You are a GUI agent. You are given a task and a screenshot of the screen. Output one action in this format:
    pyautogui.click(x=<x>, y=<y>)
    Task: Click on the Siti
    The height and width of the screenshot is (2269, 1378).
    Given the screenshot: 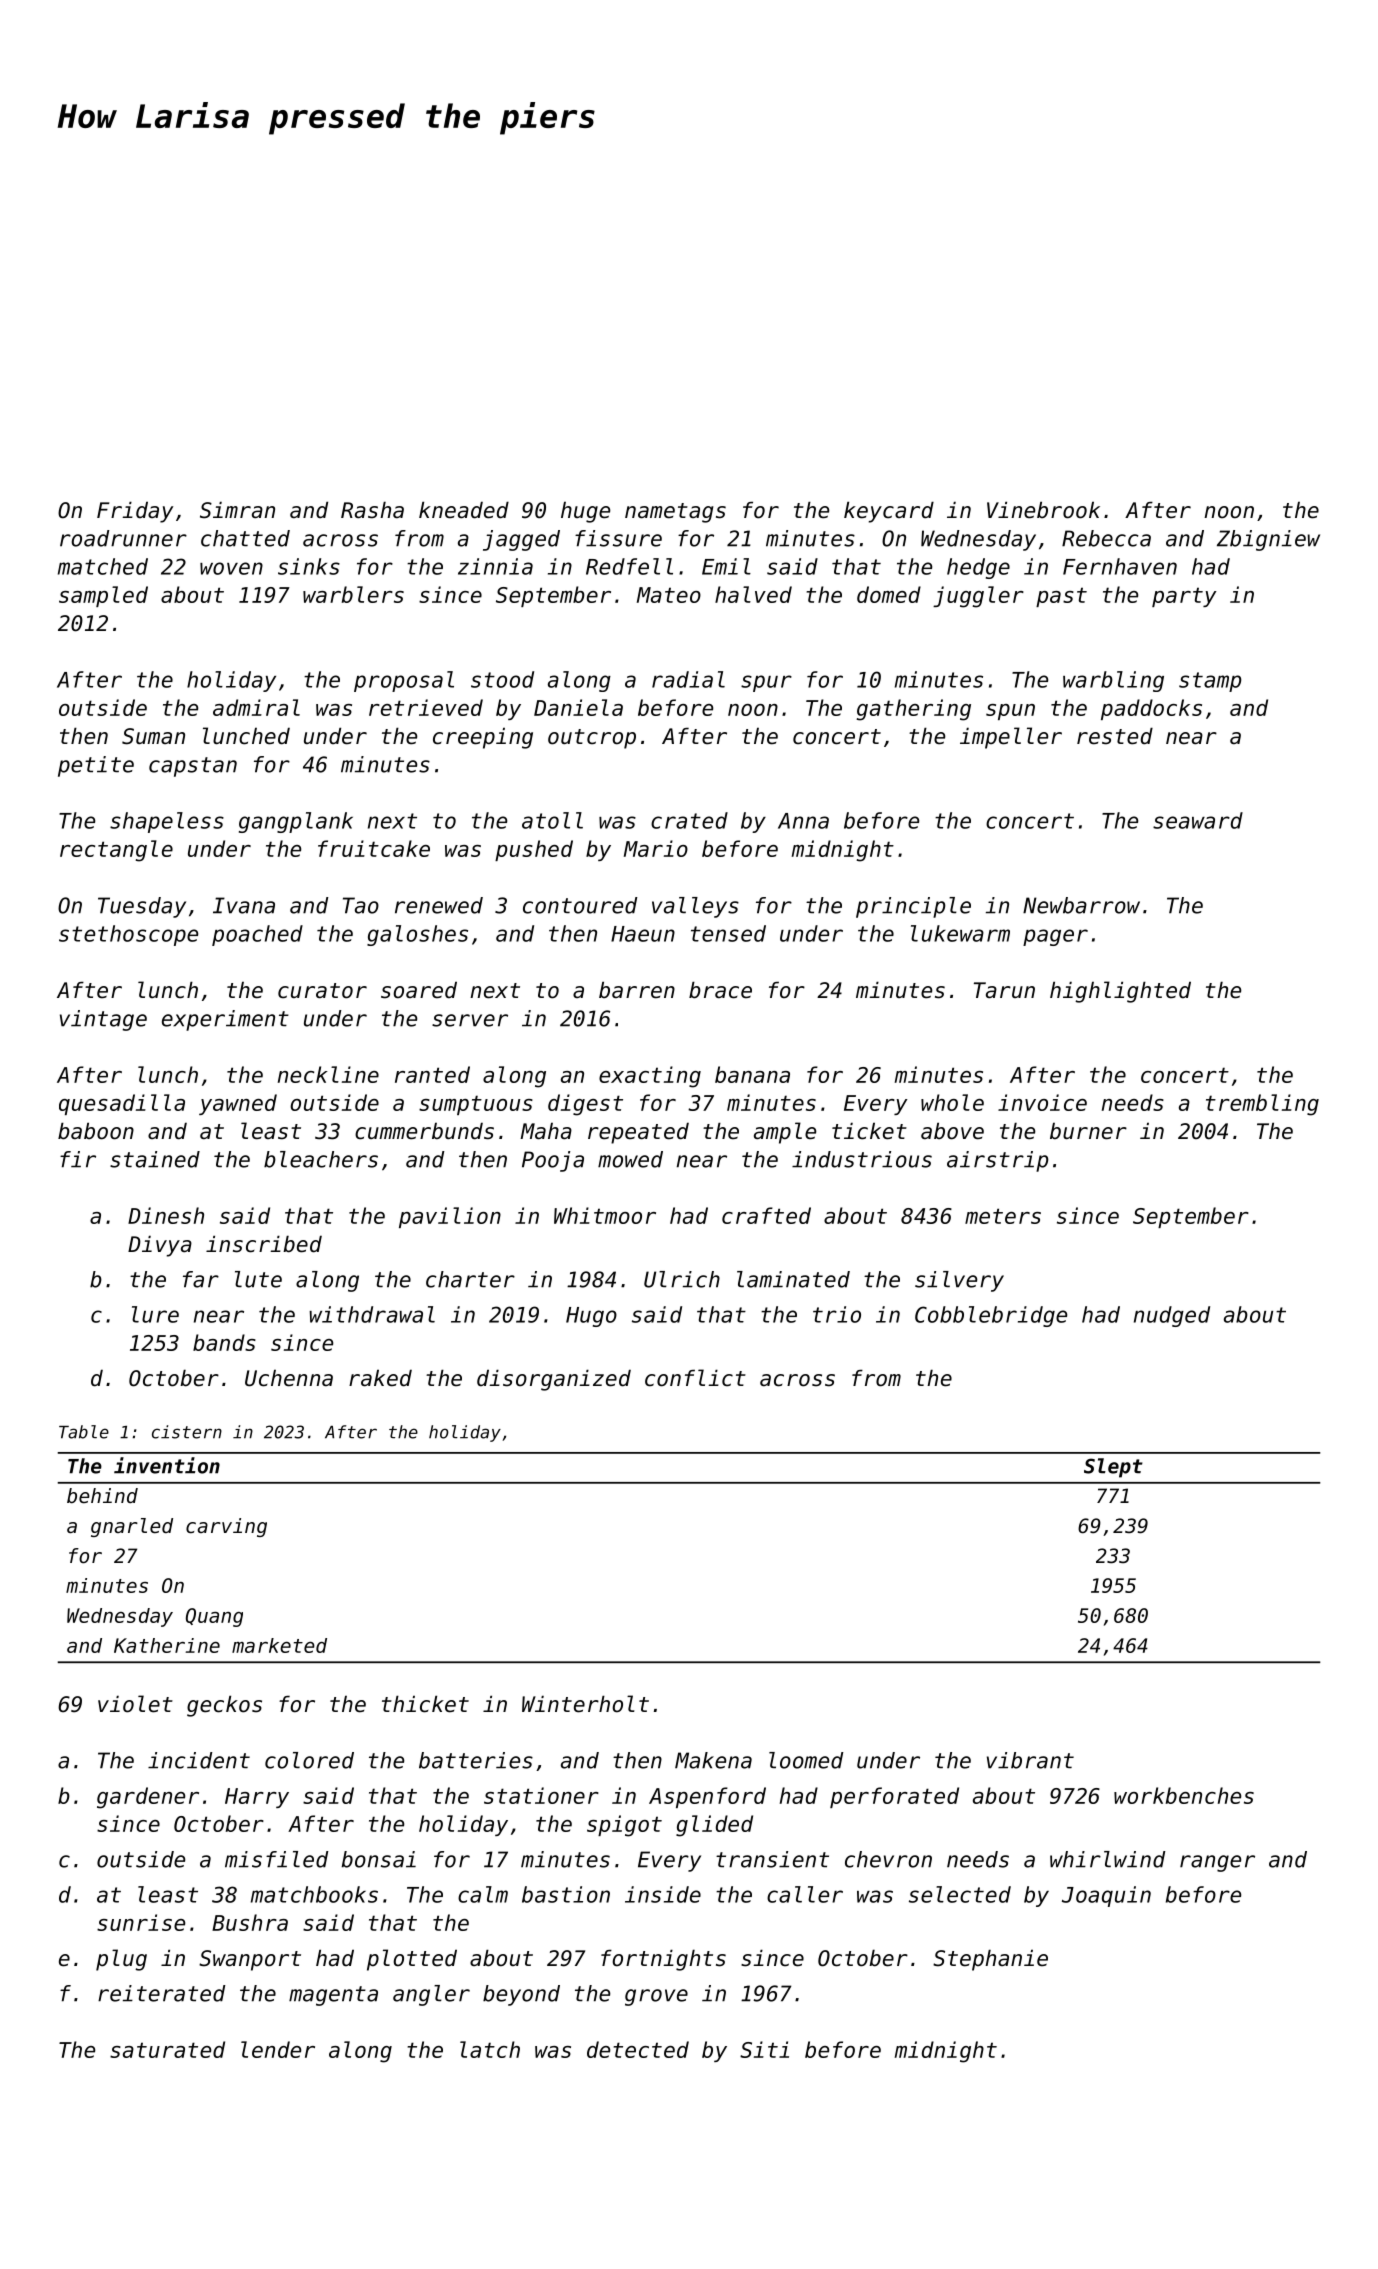 What is the action you would take?
    pyautogui.click(x=764, y=2049)
